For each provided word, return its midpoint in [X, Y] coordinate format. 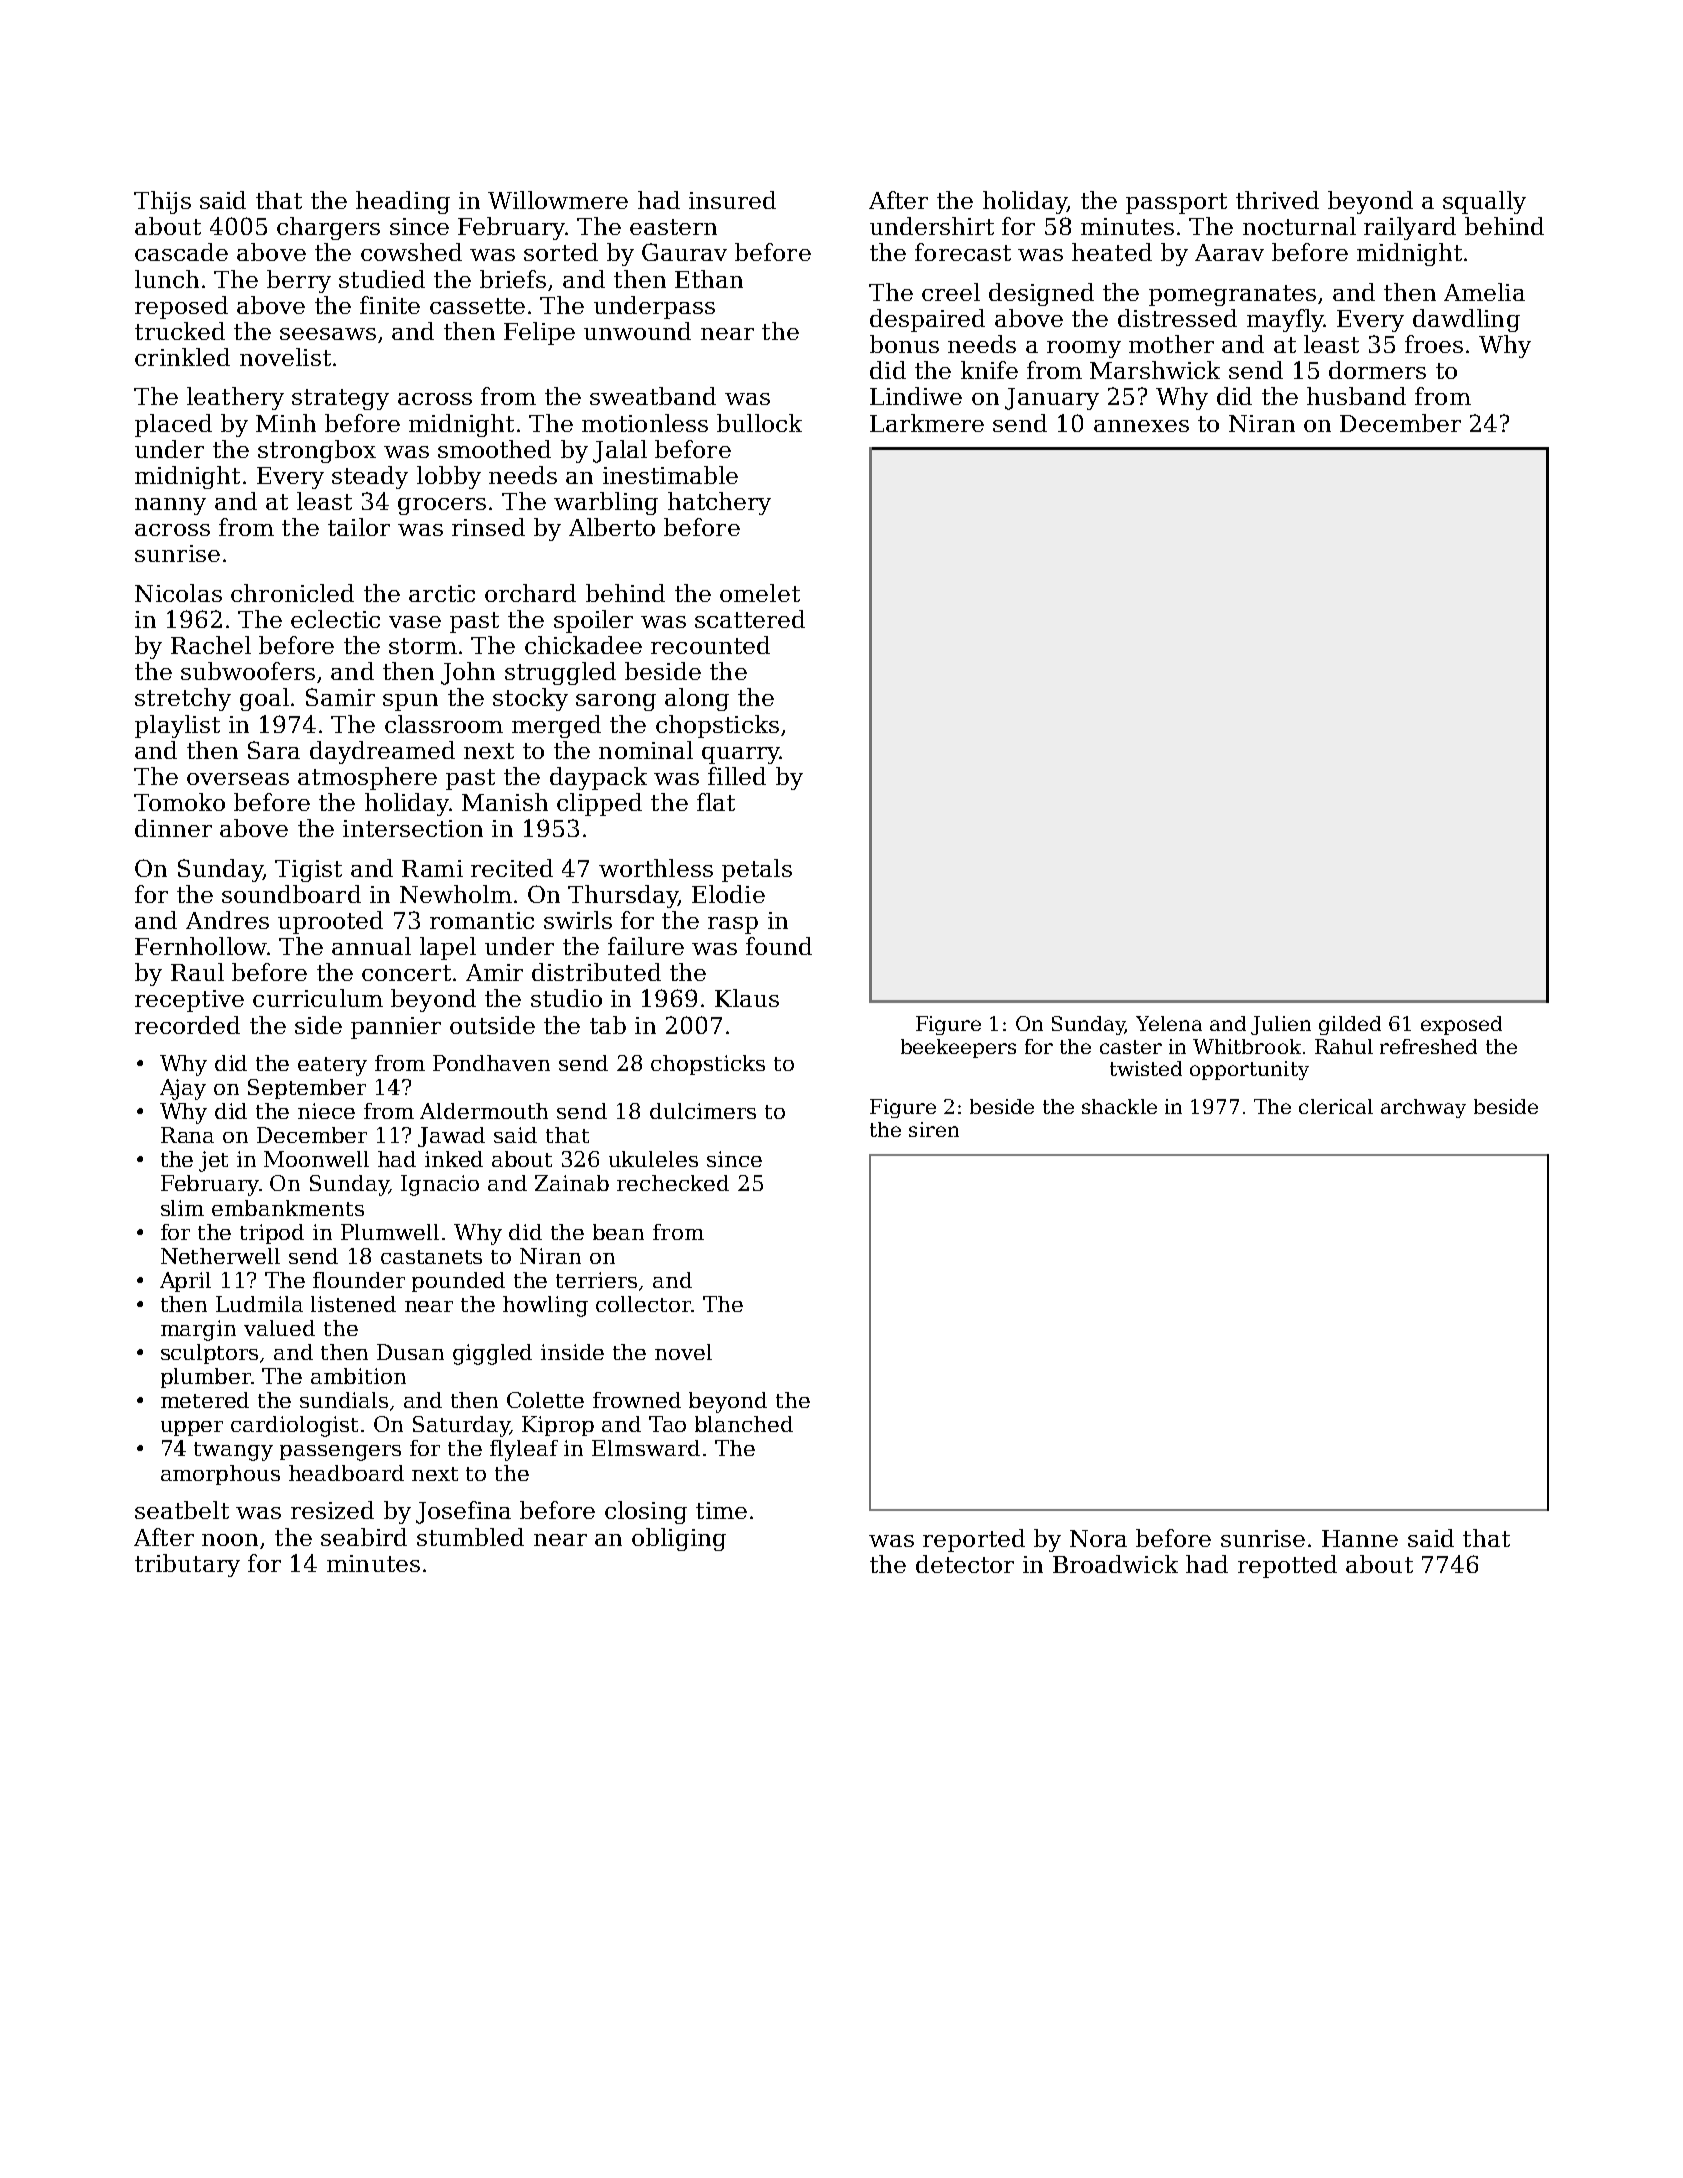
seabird [364, 1537]
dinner [173, 828]
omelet [760, 593]
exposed [1461, 1025]
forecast [963, 252]
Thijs [162, 202]
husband [1356, 396]
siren [934, 1129]
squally [1484, 202]
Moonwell [316, 1159]
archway [1423, 1108]
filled [737, 776]
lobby [449, 477]
